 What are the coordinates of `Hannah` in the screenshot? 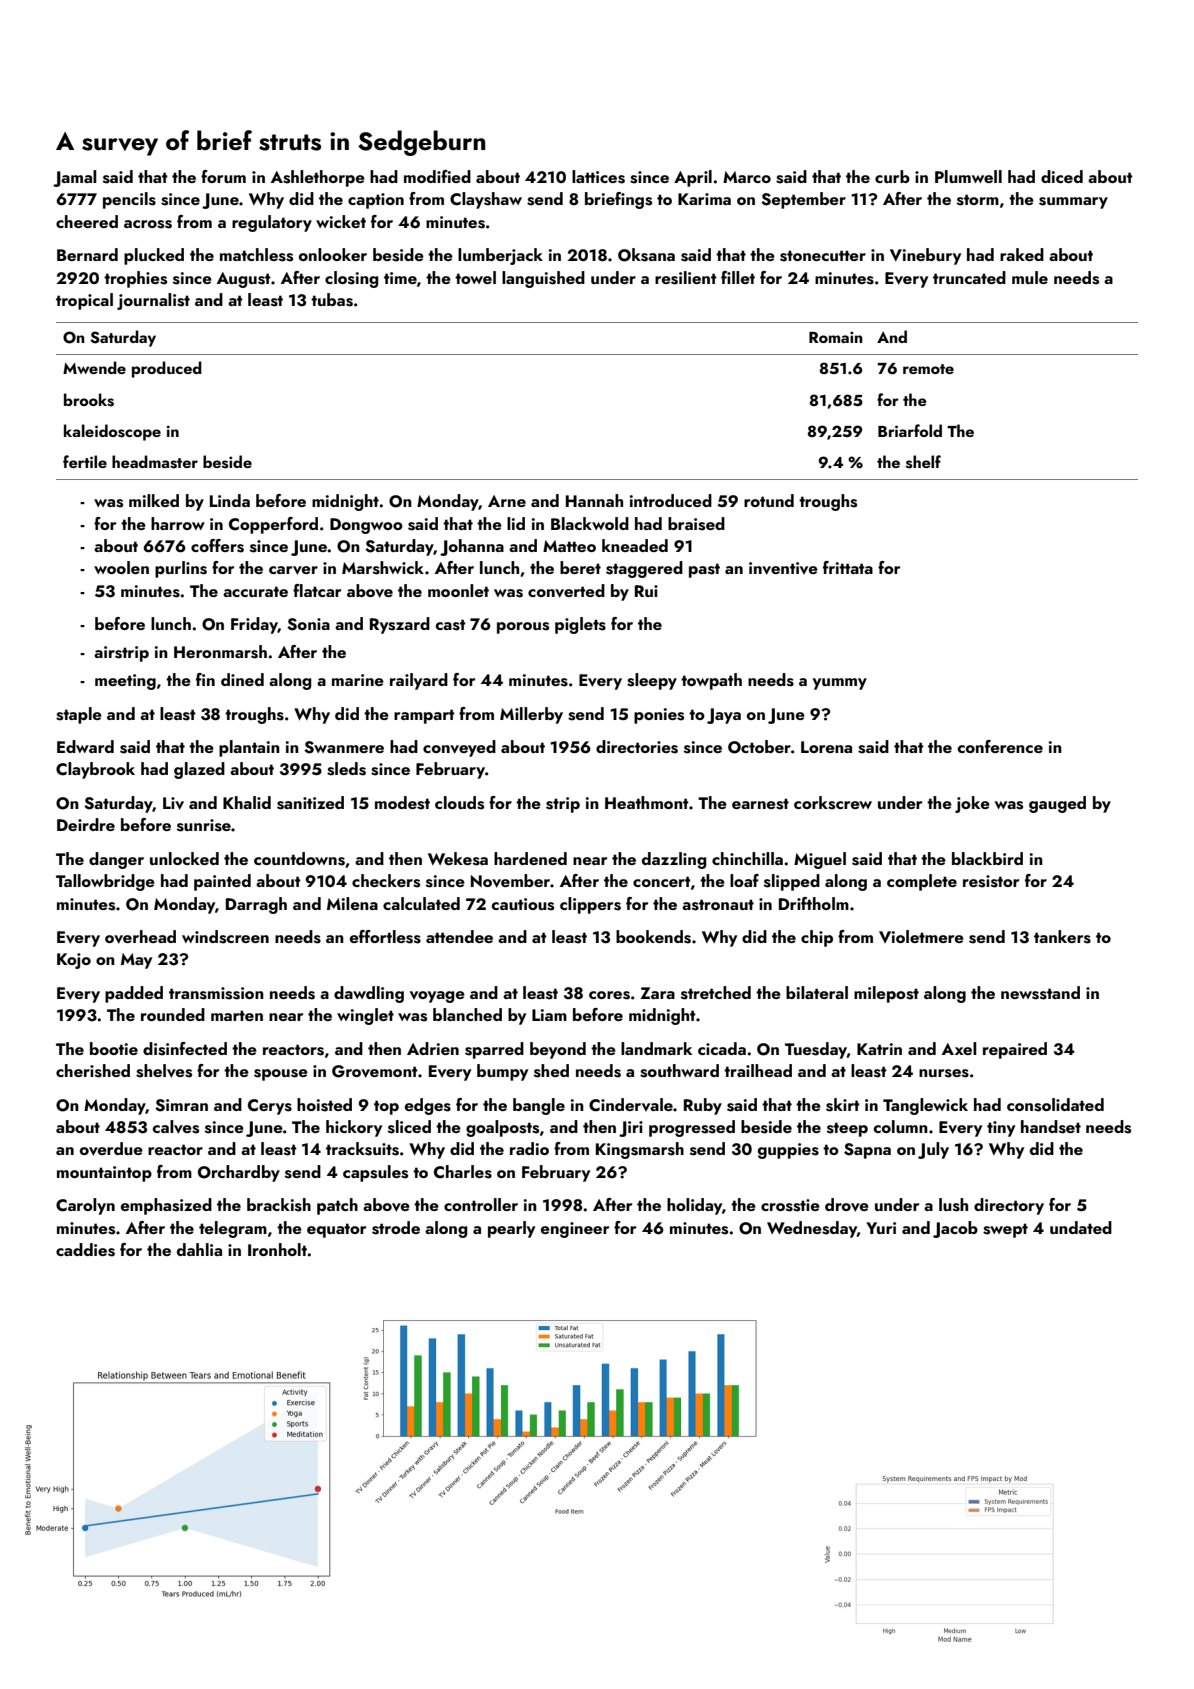 It's located at (594, 500).
